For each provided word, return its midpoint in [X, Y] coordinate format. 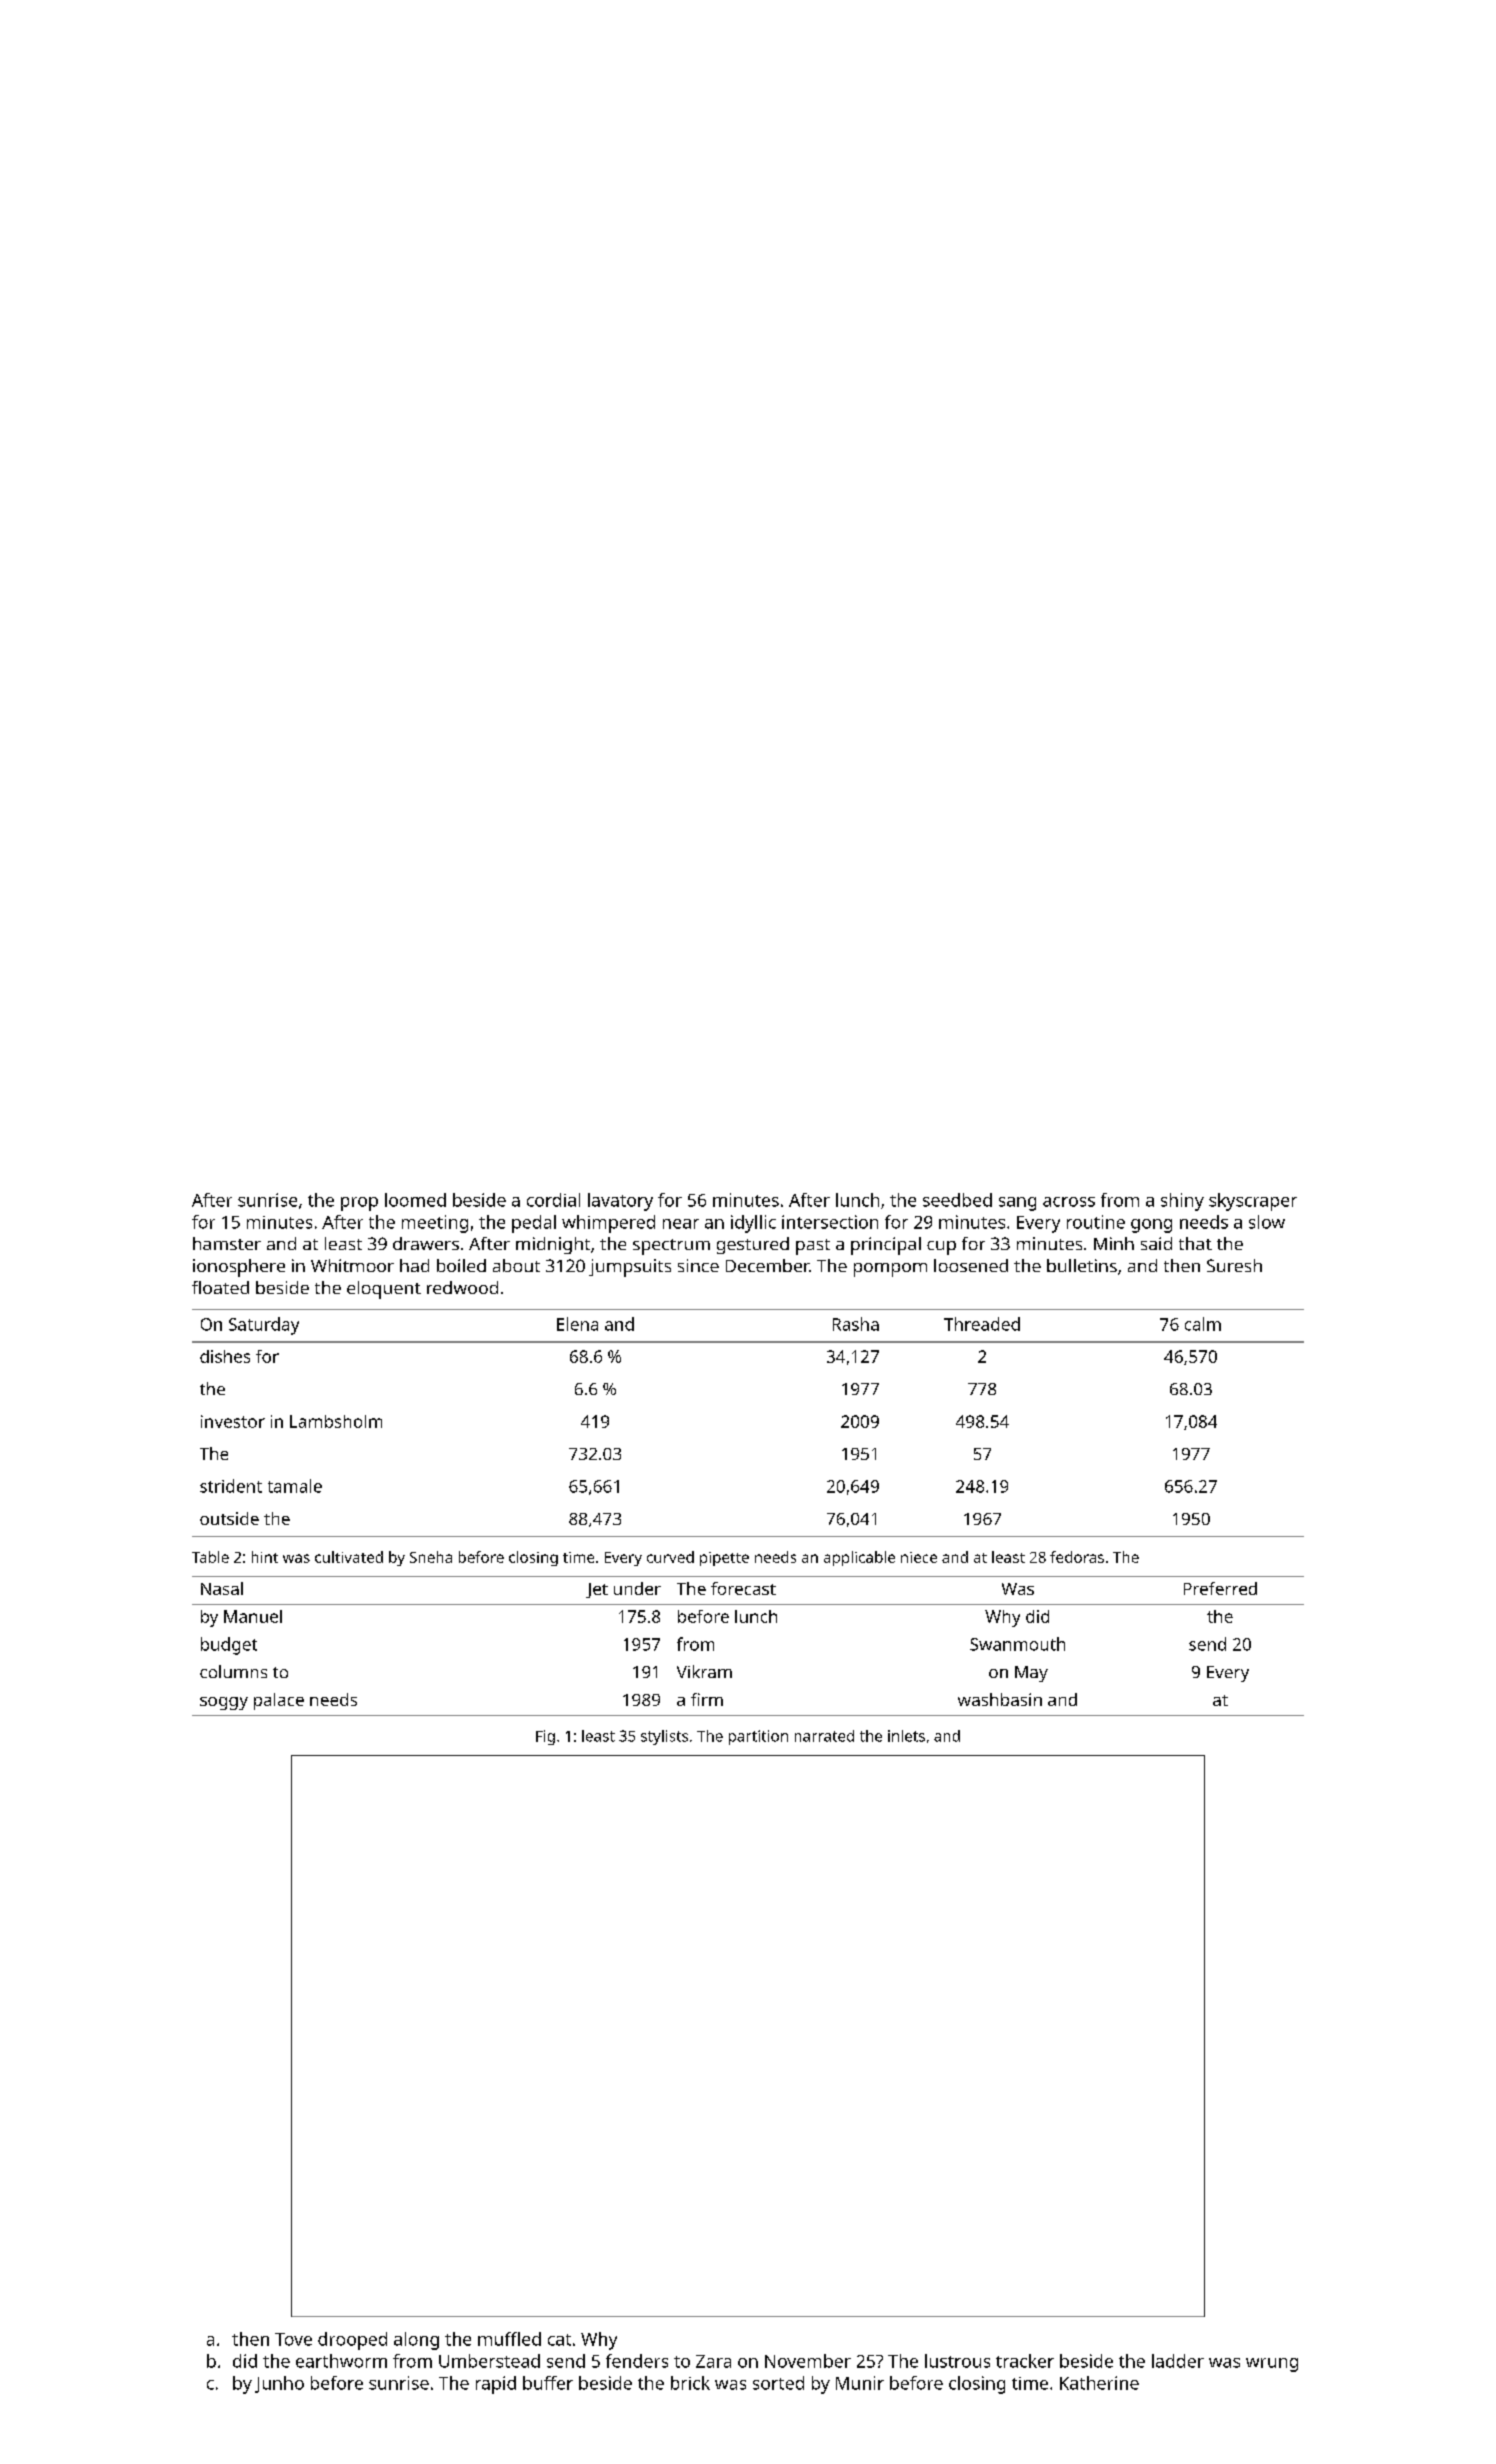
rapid [496, 2385]
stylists [664, 1737]
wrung [1272, 2365]
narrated [824, 1736]
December [767, 1265]
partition [758, 1737]
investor [233, 1421]
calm [1203, 1324]
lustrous [957, 2361]
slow [1267, 1222]
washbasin [1000, 1699]
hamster [227, 1243]
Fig [545, 1737]
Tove [293, 2339]
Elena [577, 1324]
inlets [906, 1736]
